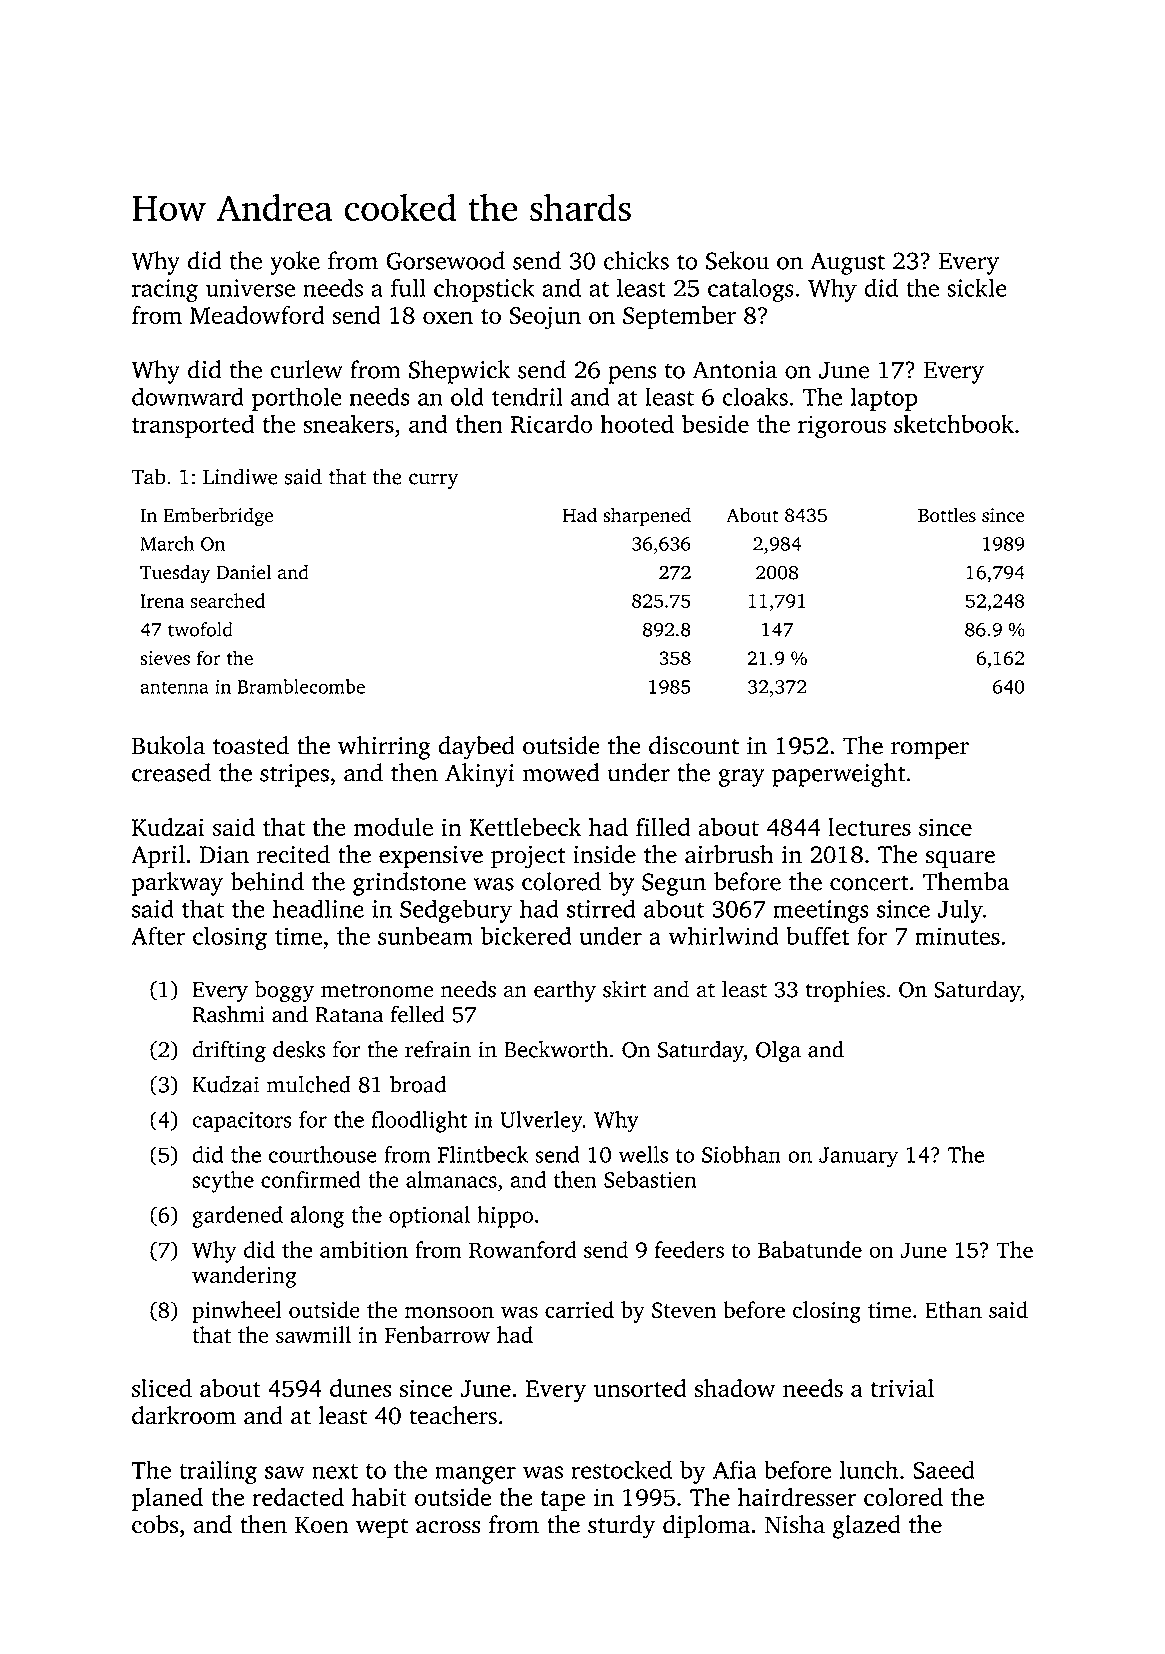 This page has width=1165, height=1654. I want to click on sketchbook, so click(954, 423).
